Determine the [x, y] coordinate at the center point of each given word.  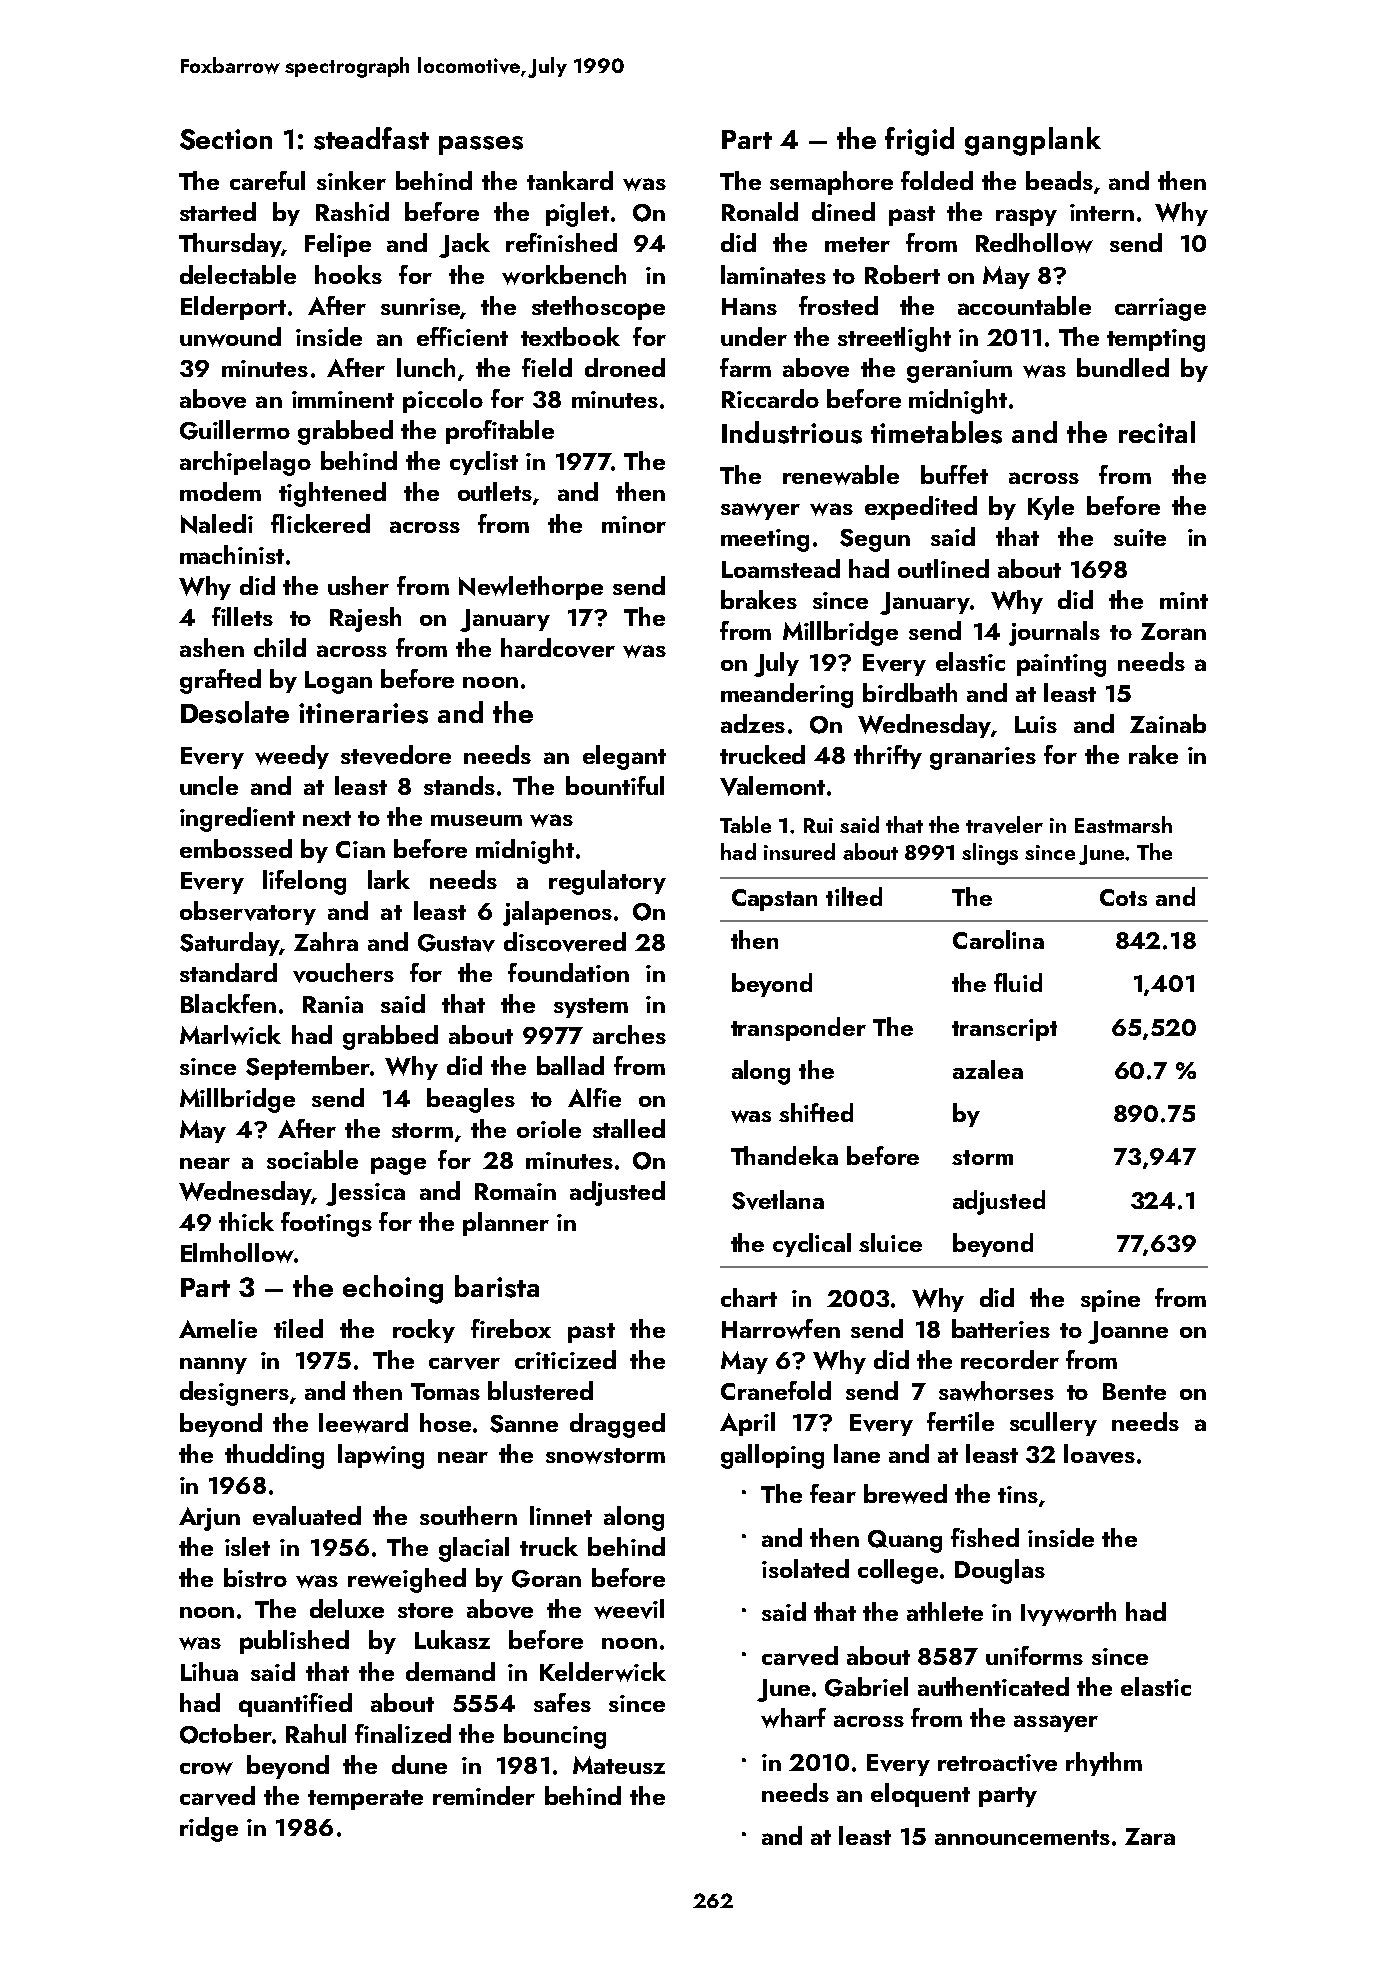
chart [749, 1297]
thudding [274, 1456]
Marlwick [230, 1035]
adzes [753, 723]
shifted [816, 1112]
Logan [338, 682]
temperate [365, 1800]
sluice [890, 1242]
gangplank [1033, 141]
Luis [1036, 724]
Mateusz [619, 1765]
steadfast [371, 138]
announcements [1022, 1837]
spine [1110, 1301]
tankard [570, 180]
